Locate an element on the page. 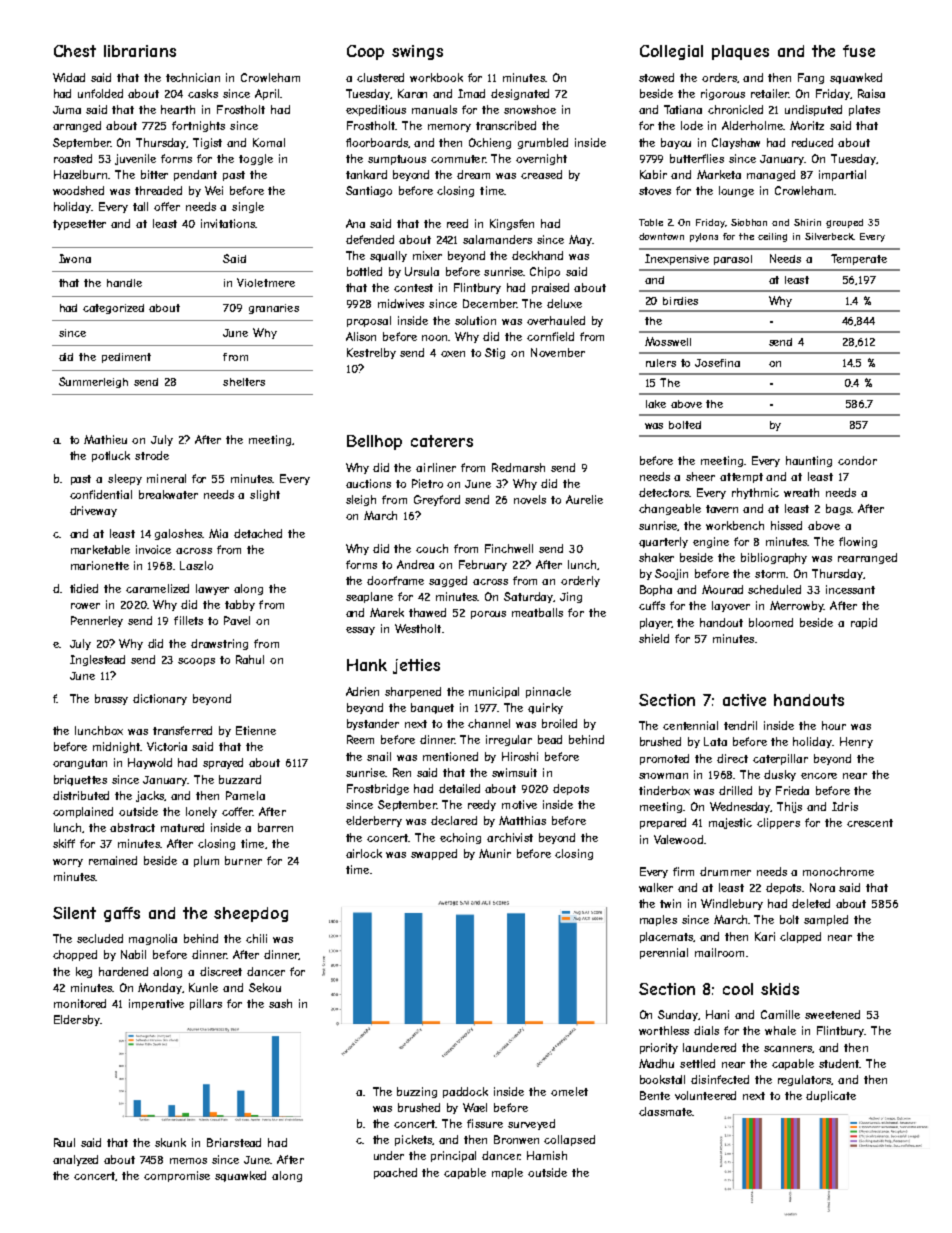 The width and height of the image is (952, 1233). Inglestead is located at coordinates (97, 660).
